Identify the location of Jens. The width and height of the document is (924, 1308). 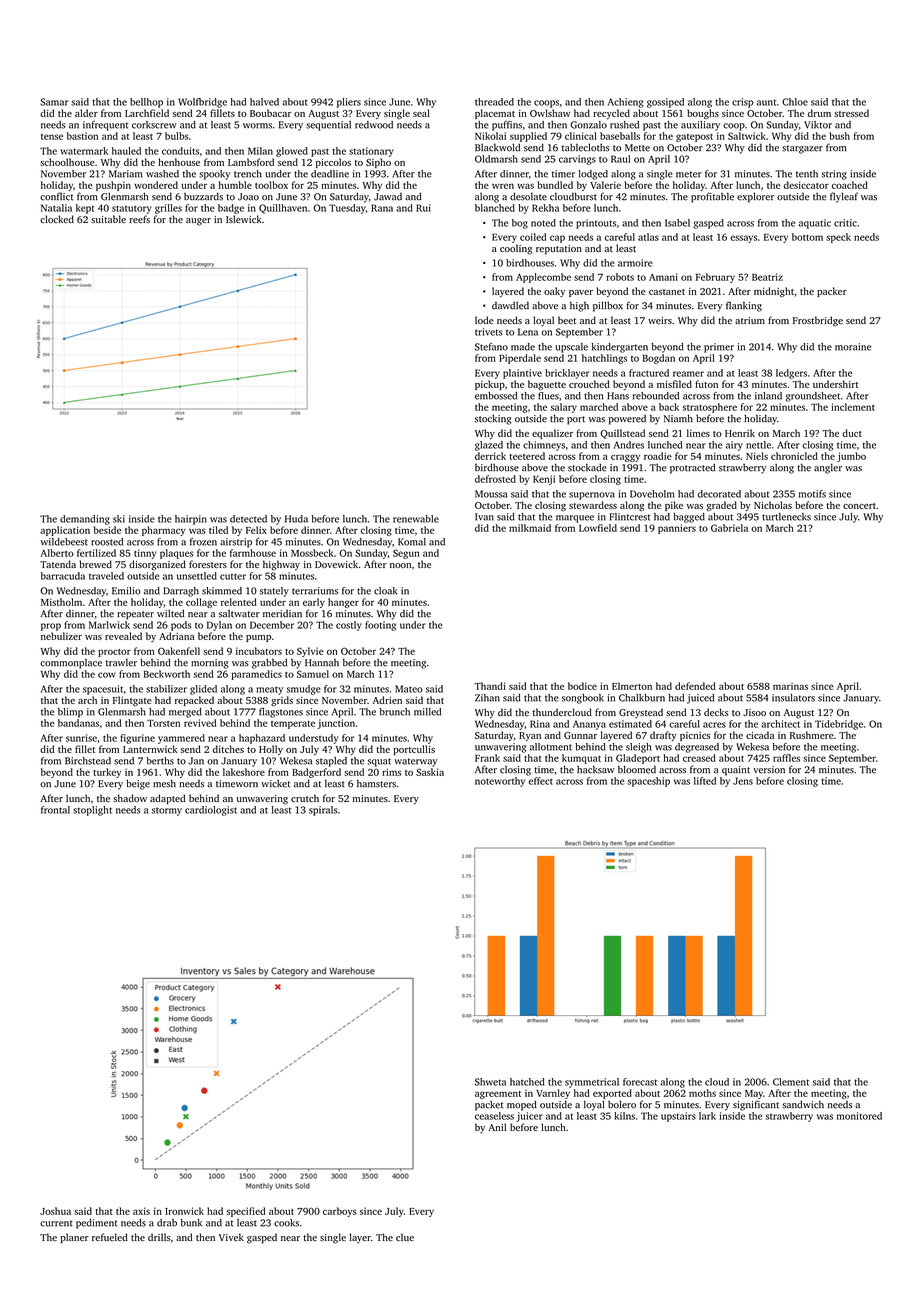
(743, 781).
